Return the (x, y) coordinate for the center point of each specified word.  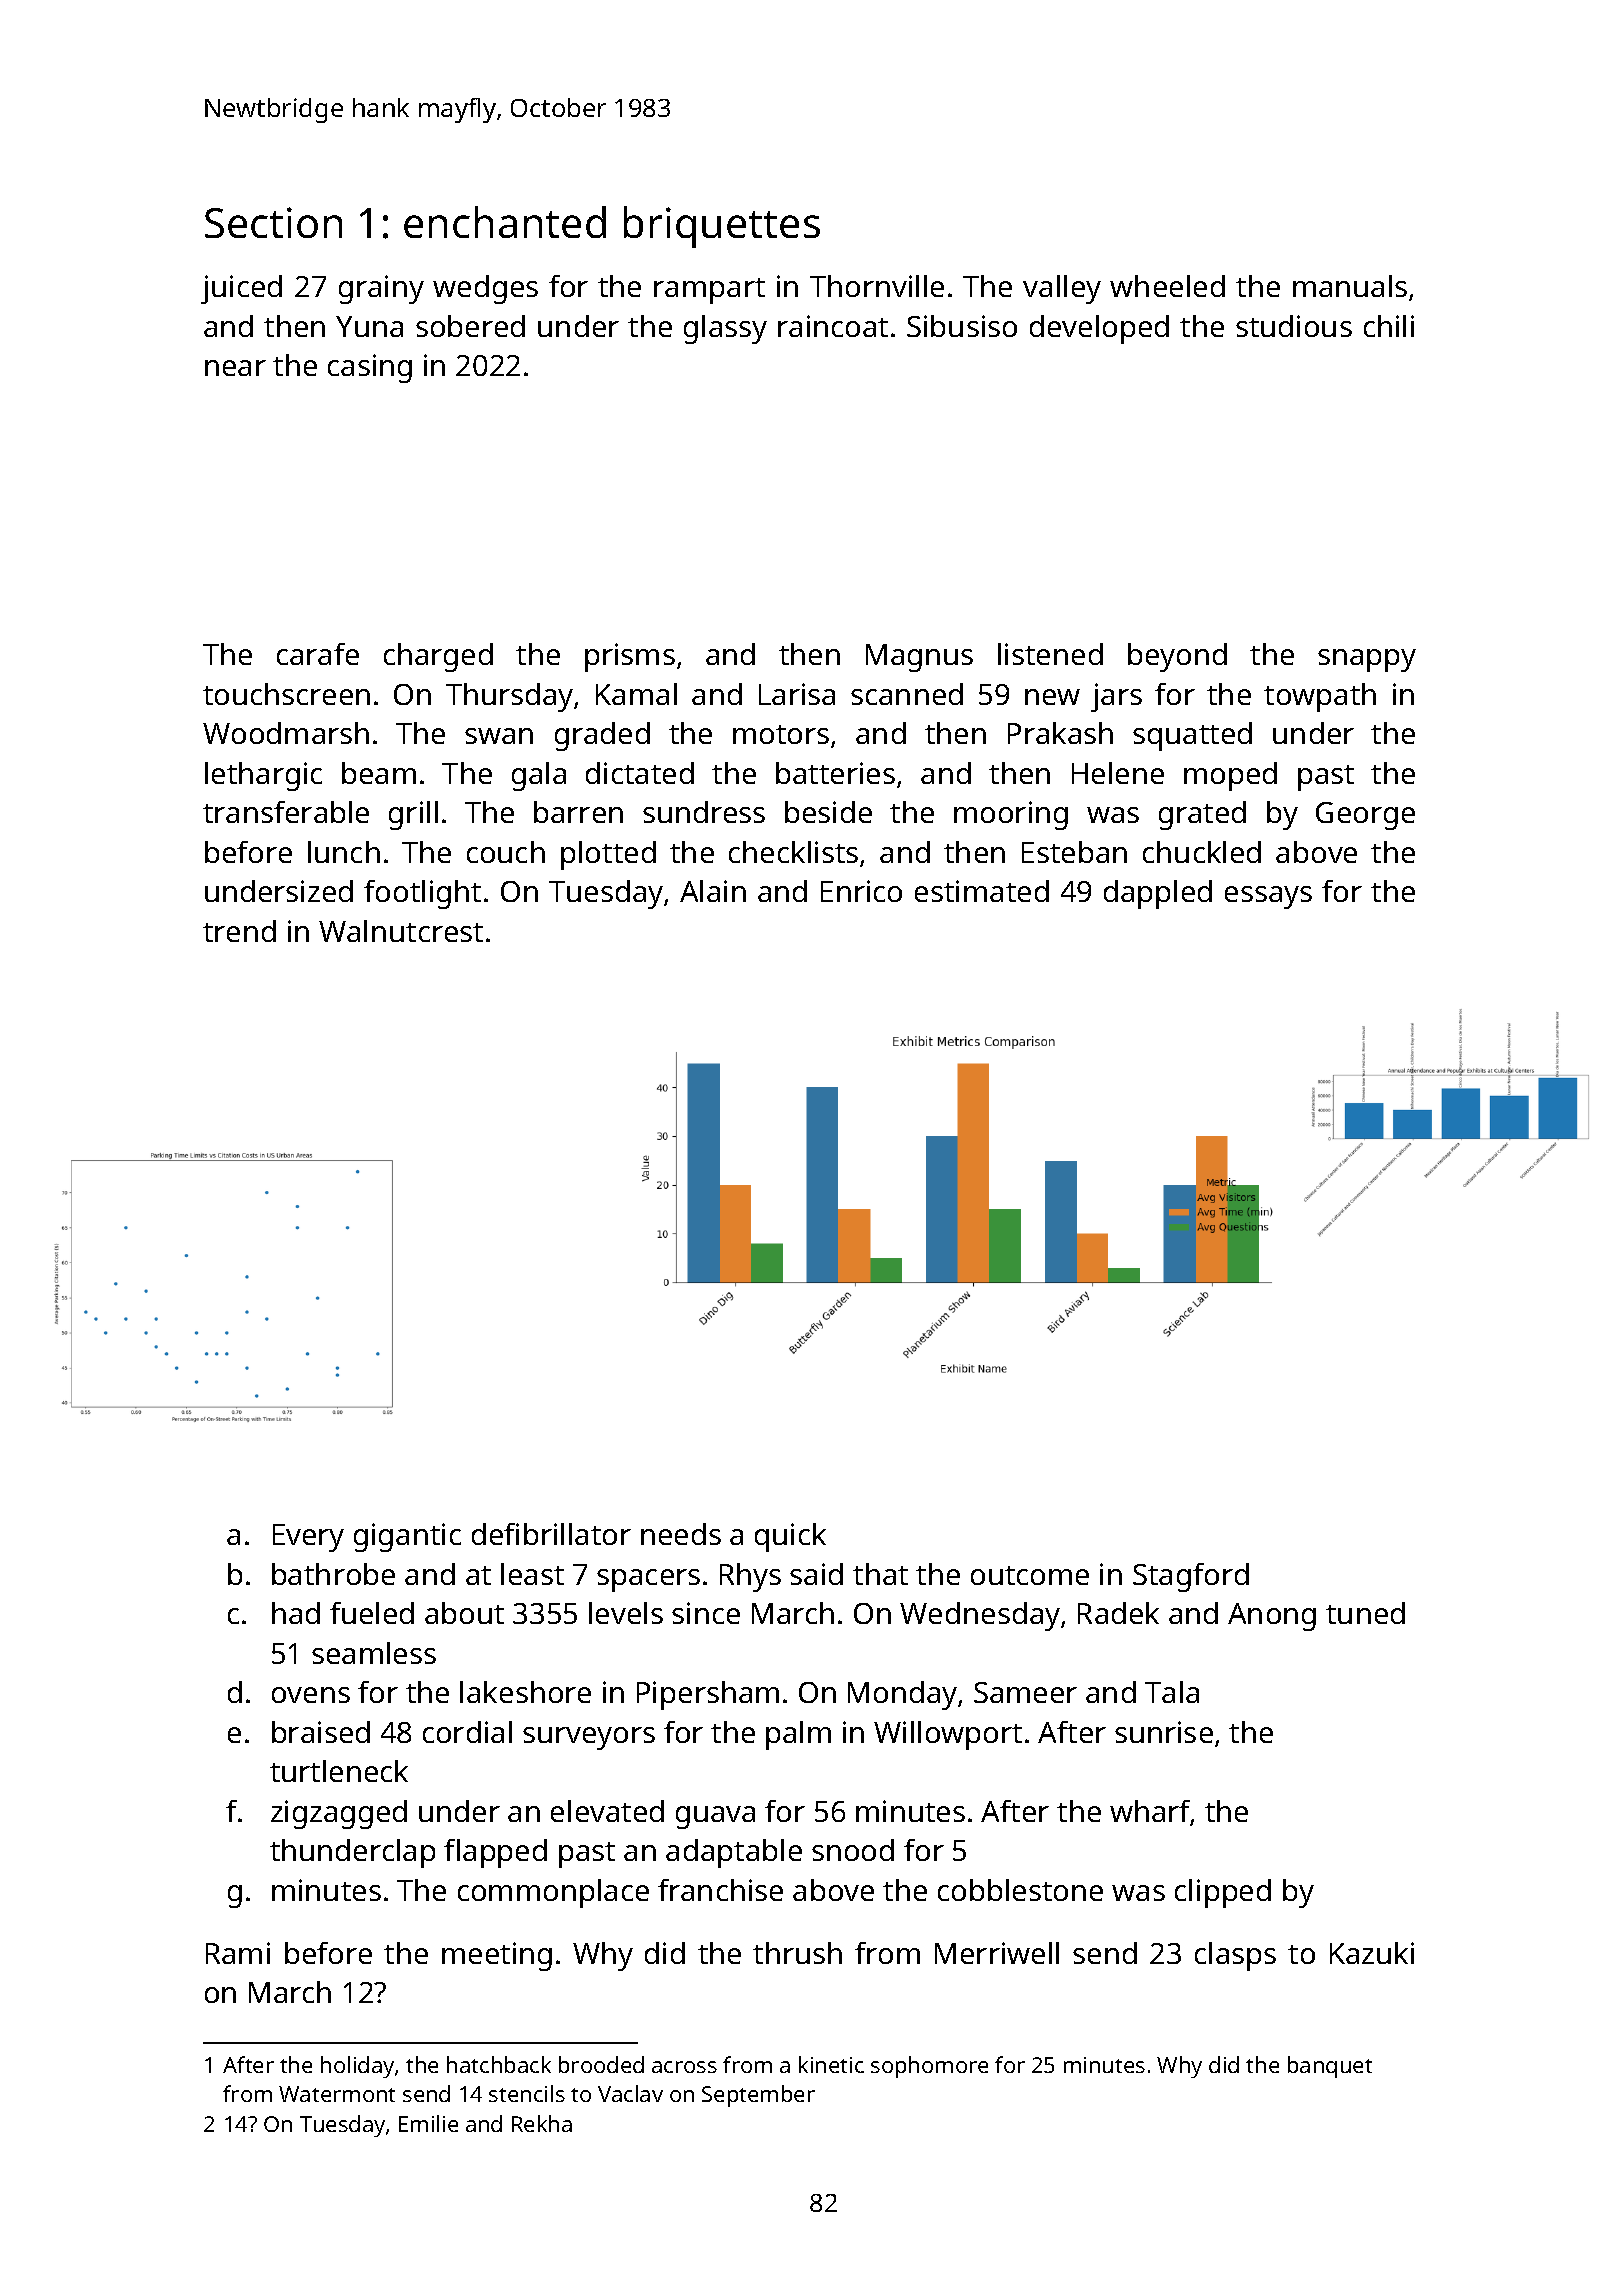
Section (273, 222)
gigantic (407, 1537)
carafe (318, 654)
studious (1294, 326)
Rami (238, 1953)
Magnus (919, 658)
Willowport (948, 1735)
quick (790, 1537)
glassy (725, 329)
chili (1389, 326)
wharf (1150, 1812)
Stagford (1191, 1577)
